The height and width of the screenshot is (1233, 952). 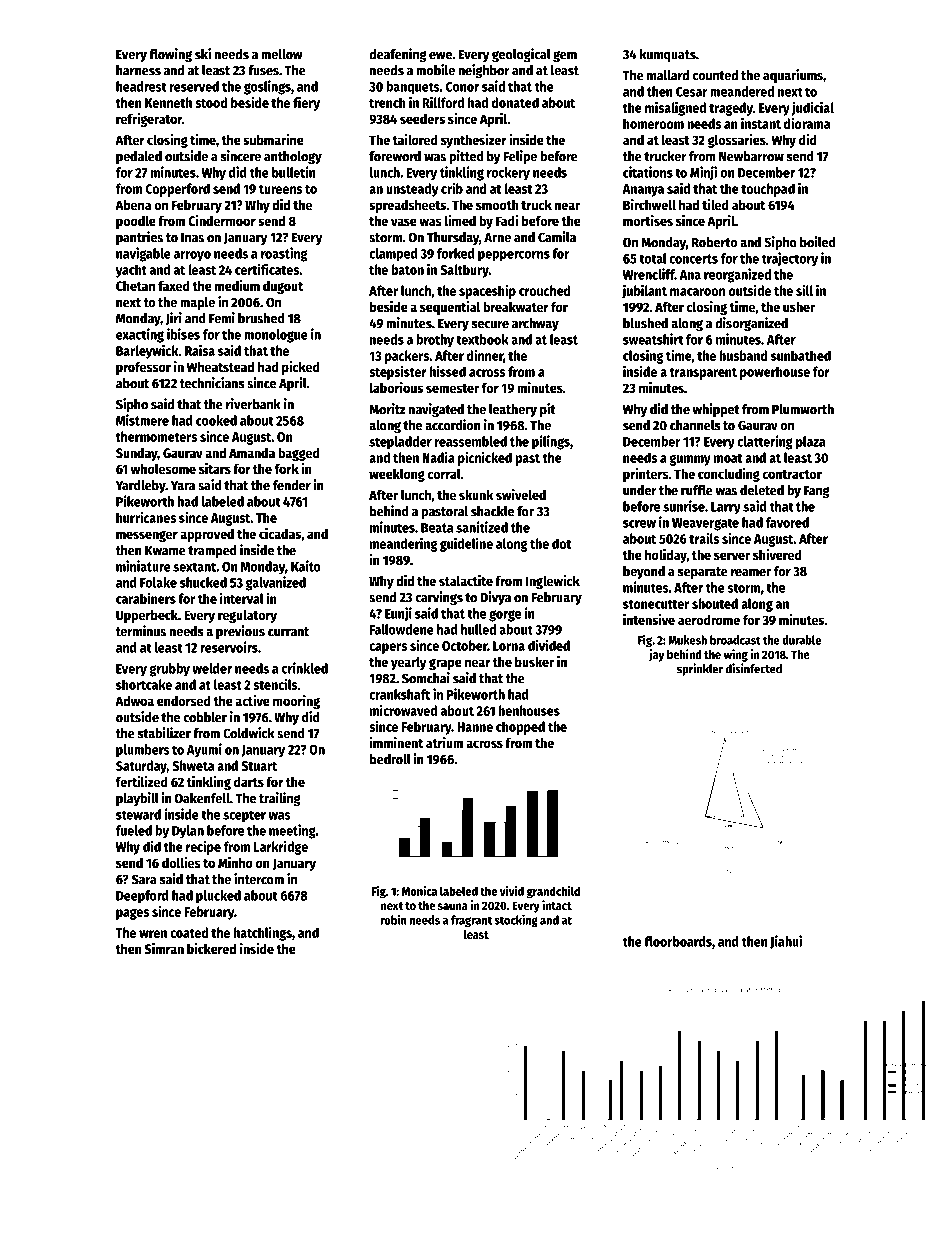 I want to click on homeroom, so click(x=653, y=123).
